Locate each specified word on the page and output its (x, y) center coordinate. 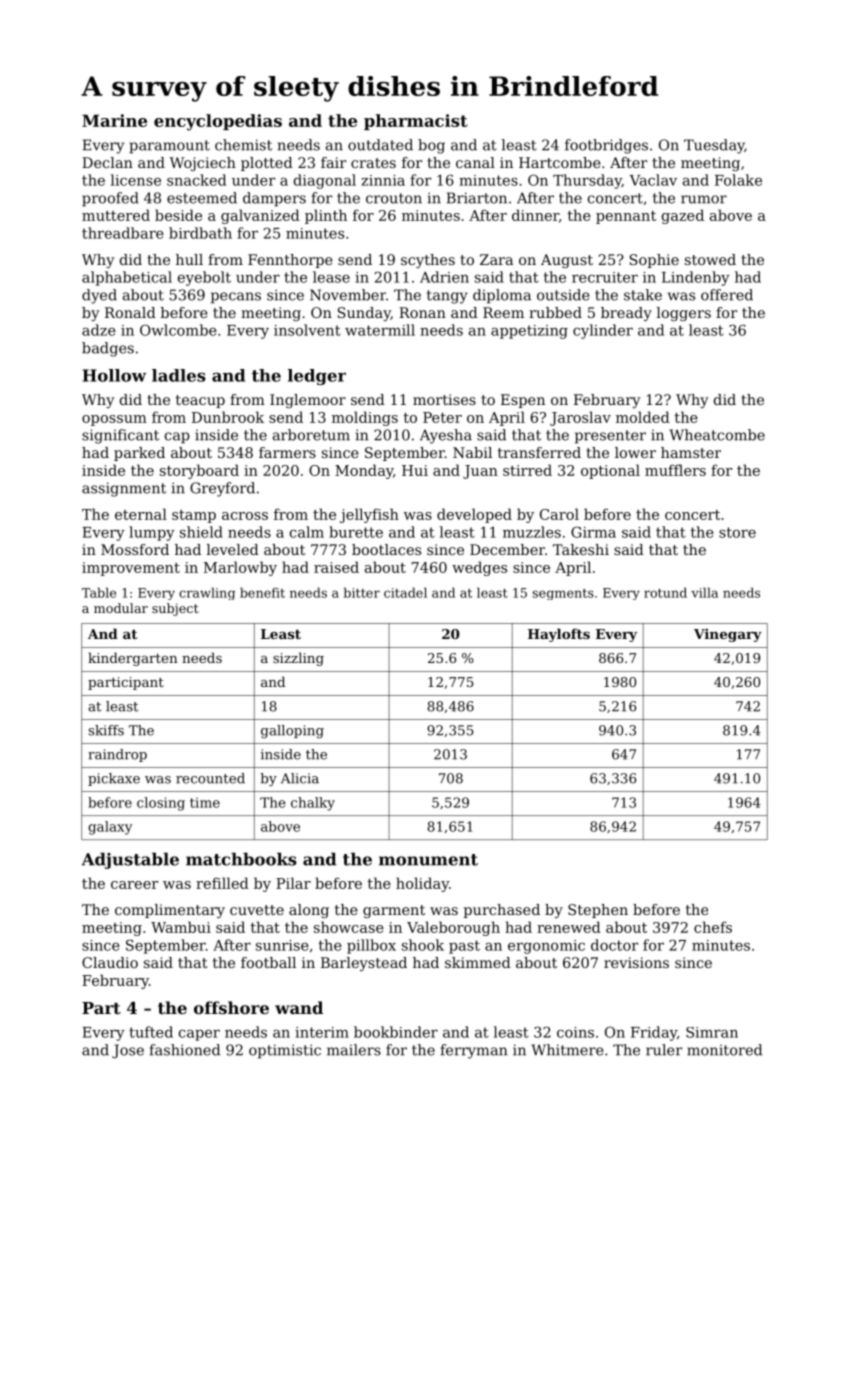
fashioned (185, 1050)
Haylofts (559, 635)
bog (431, 146)
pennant (626, 217)
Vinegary (728, 635)
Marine (114, 120)
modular (121, 608)
